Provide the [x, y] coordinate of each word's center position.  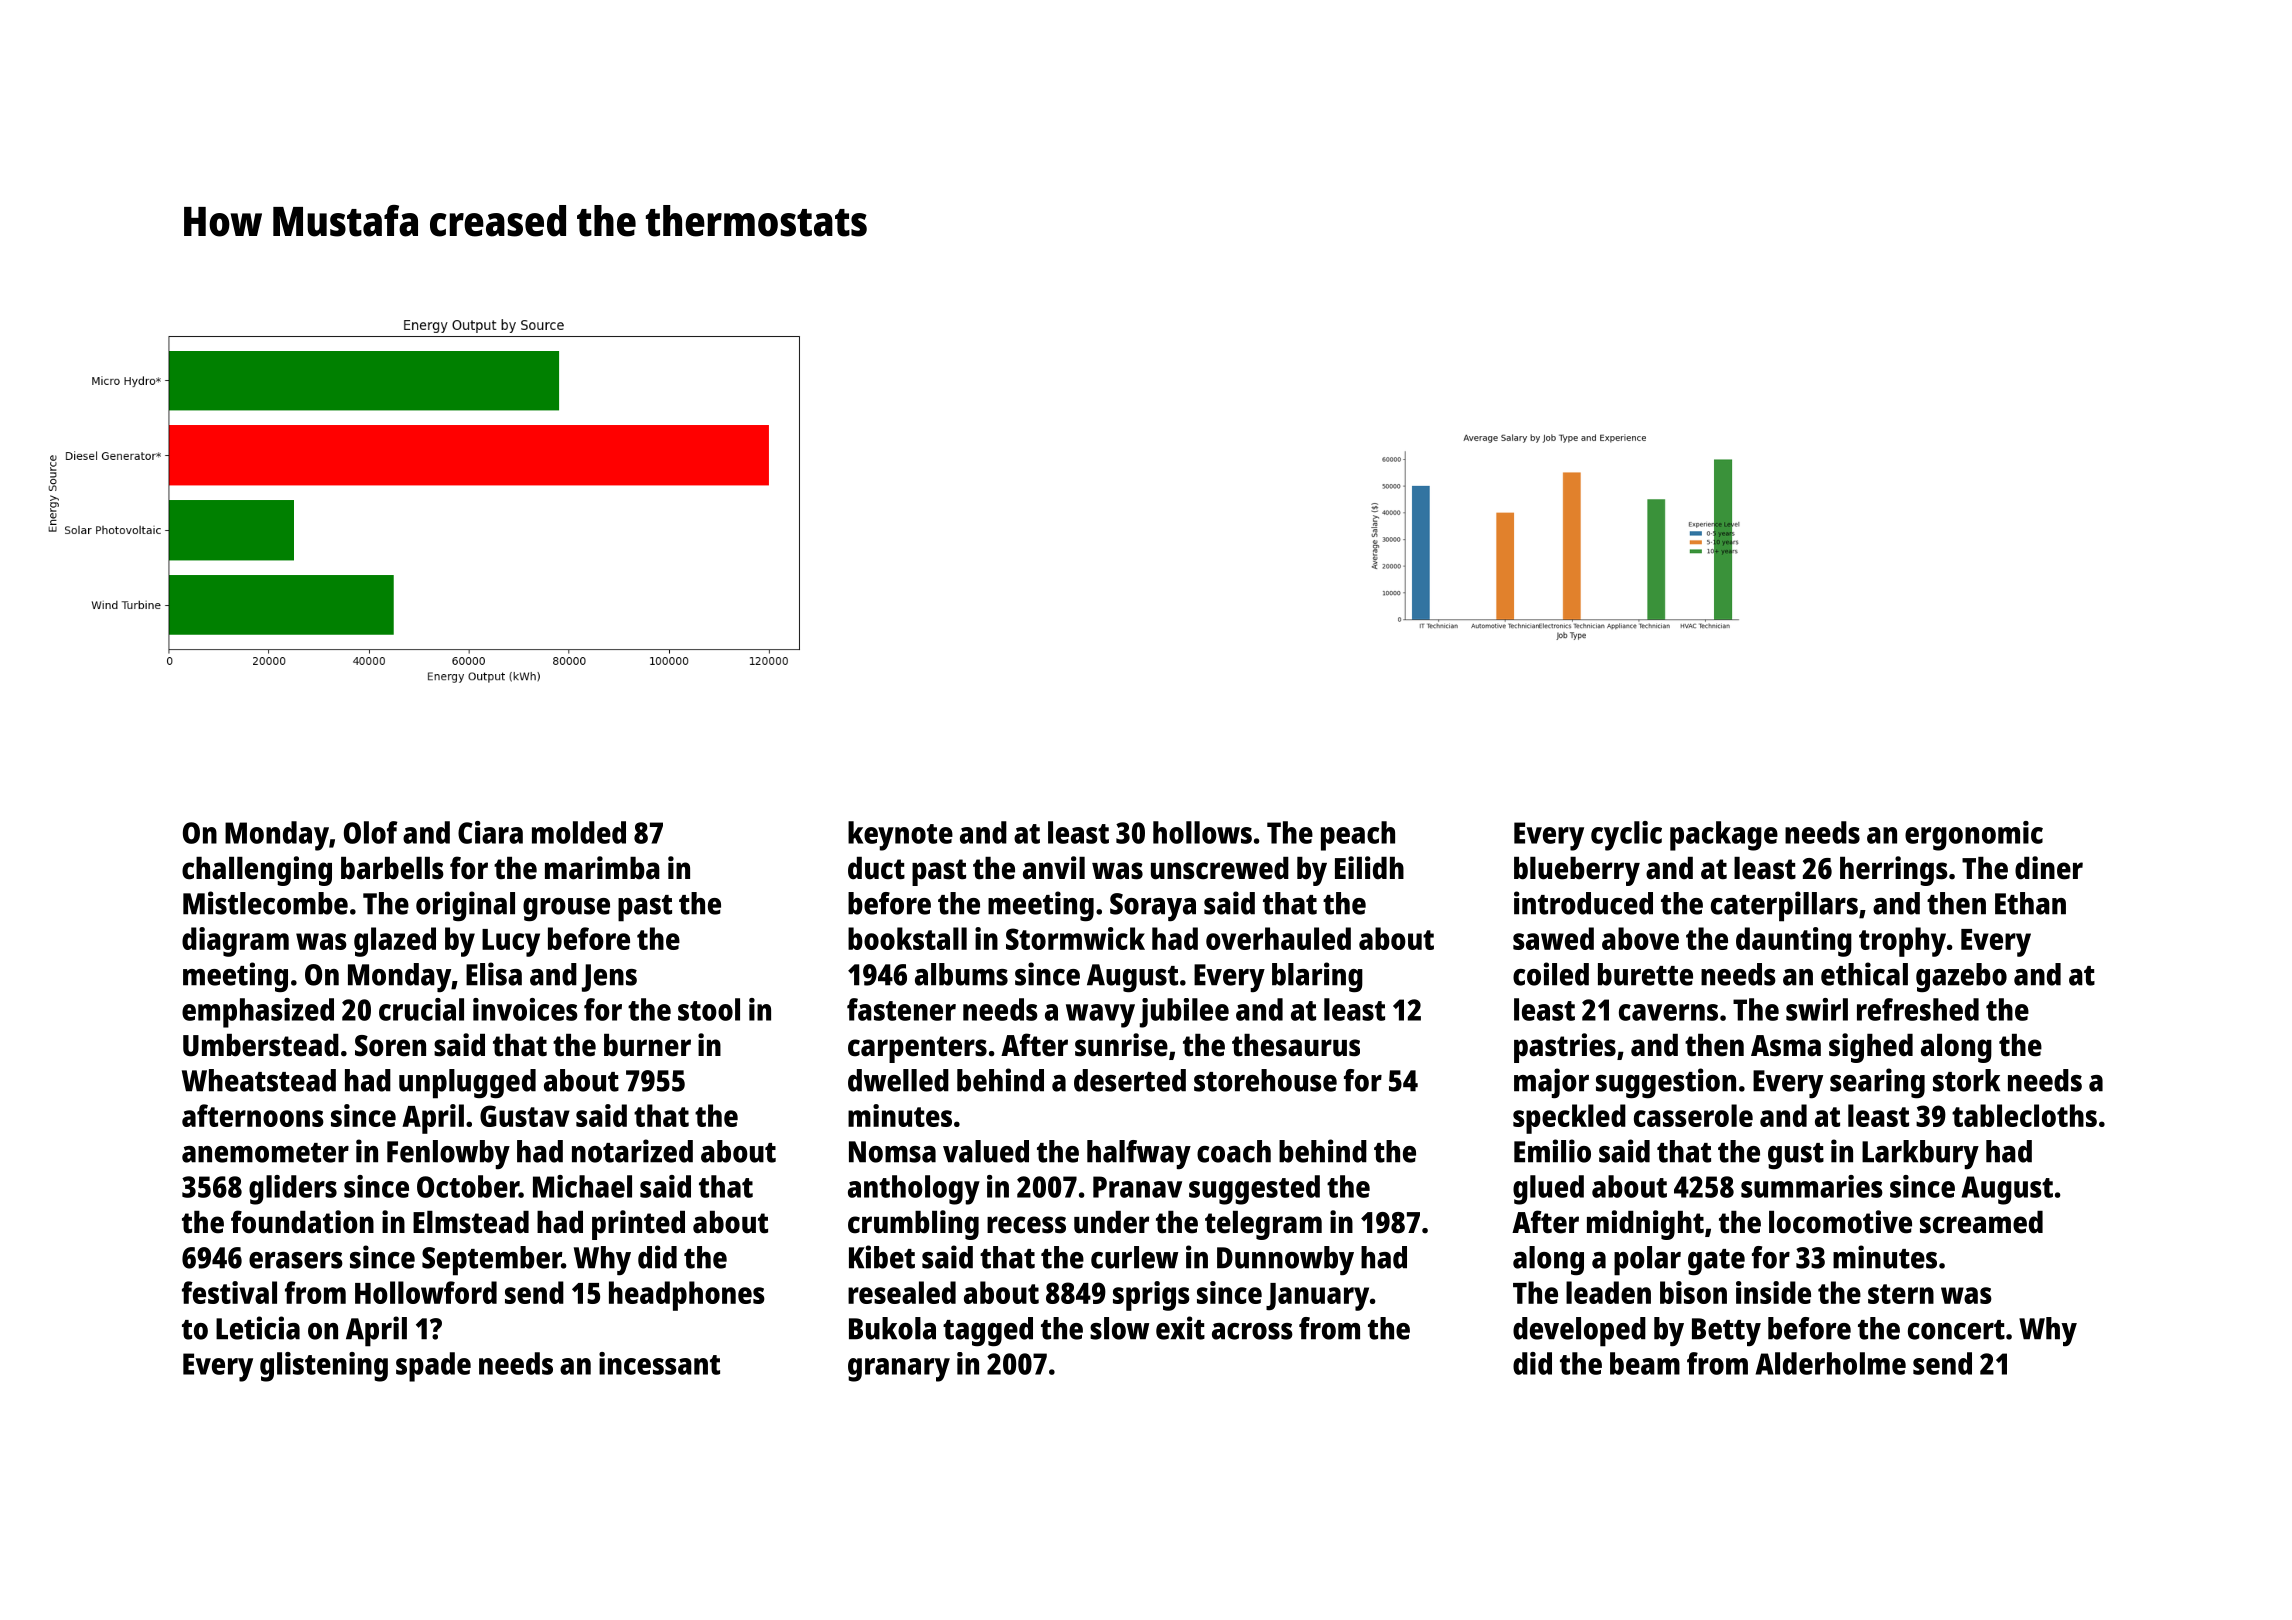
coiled [1551, 974]
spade [433, 1367]
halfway [1139, 1155]
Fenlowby [448, 1155]
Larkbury [1920, 1155]
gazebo [1961, 977]
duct [876, 868]
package [1724, 836]
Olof [371, 832]
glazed [395, 942]
